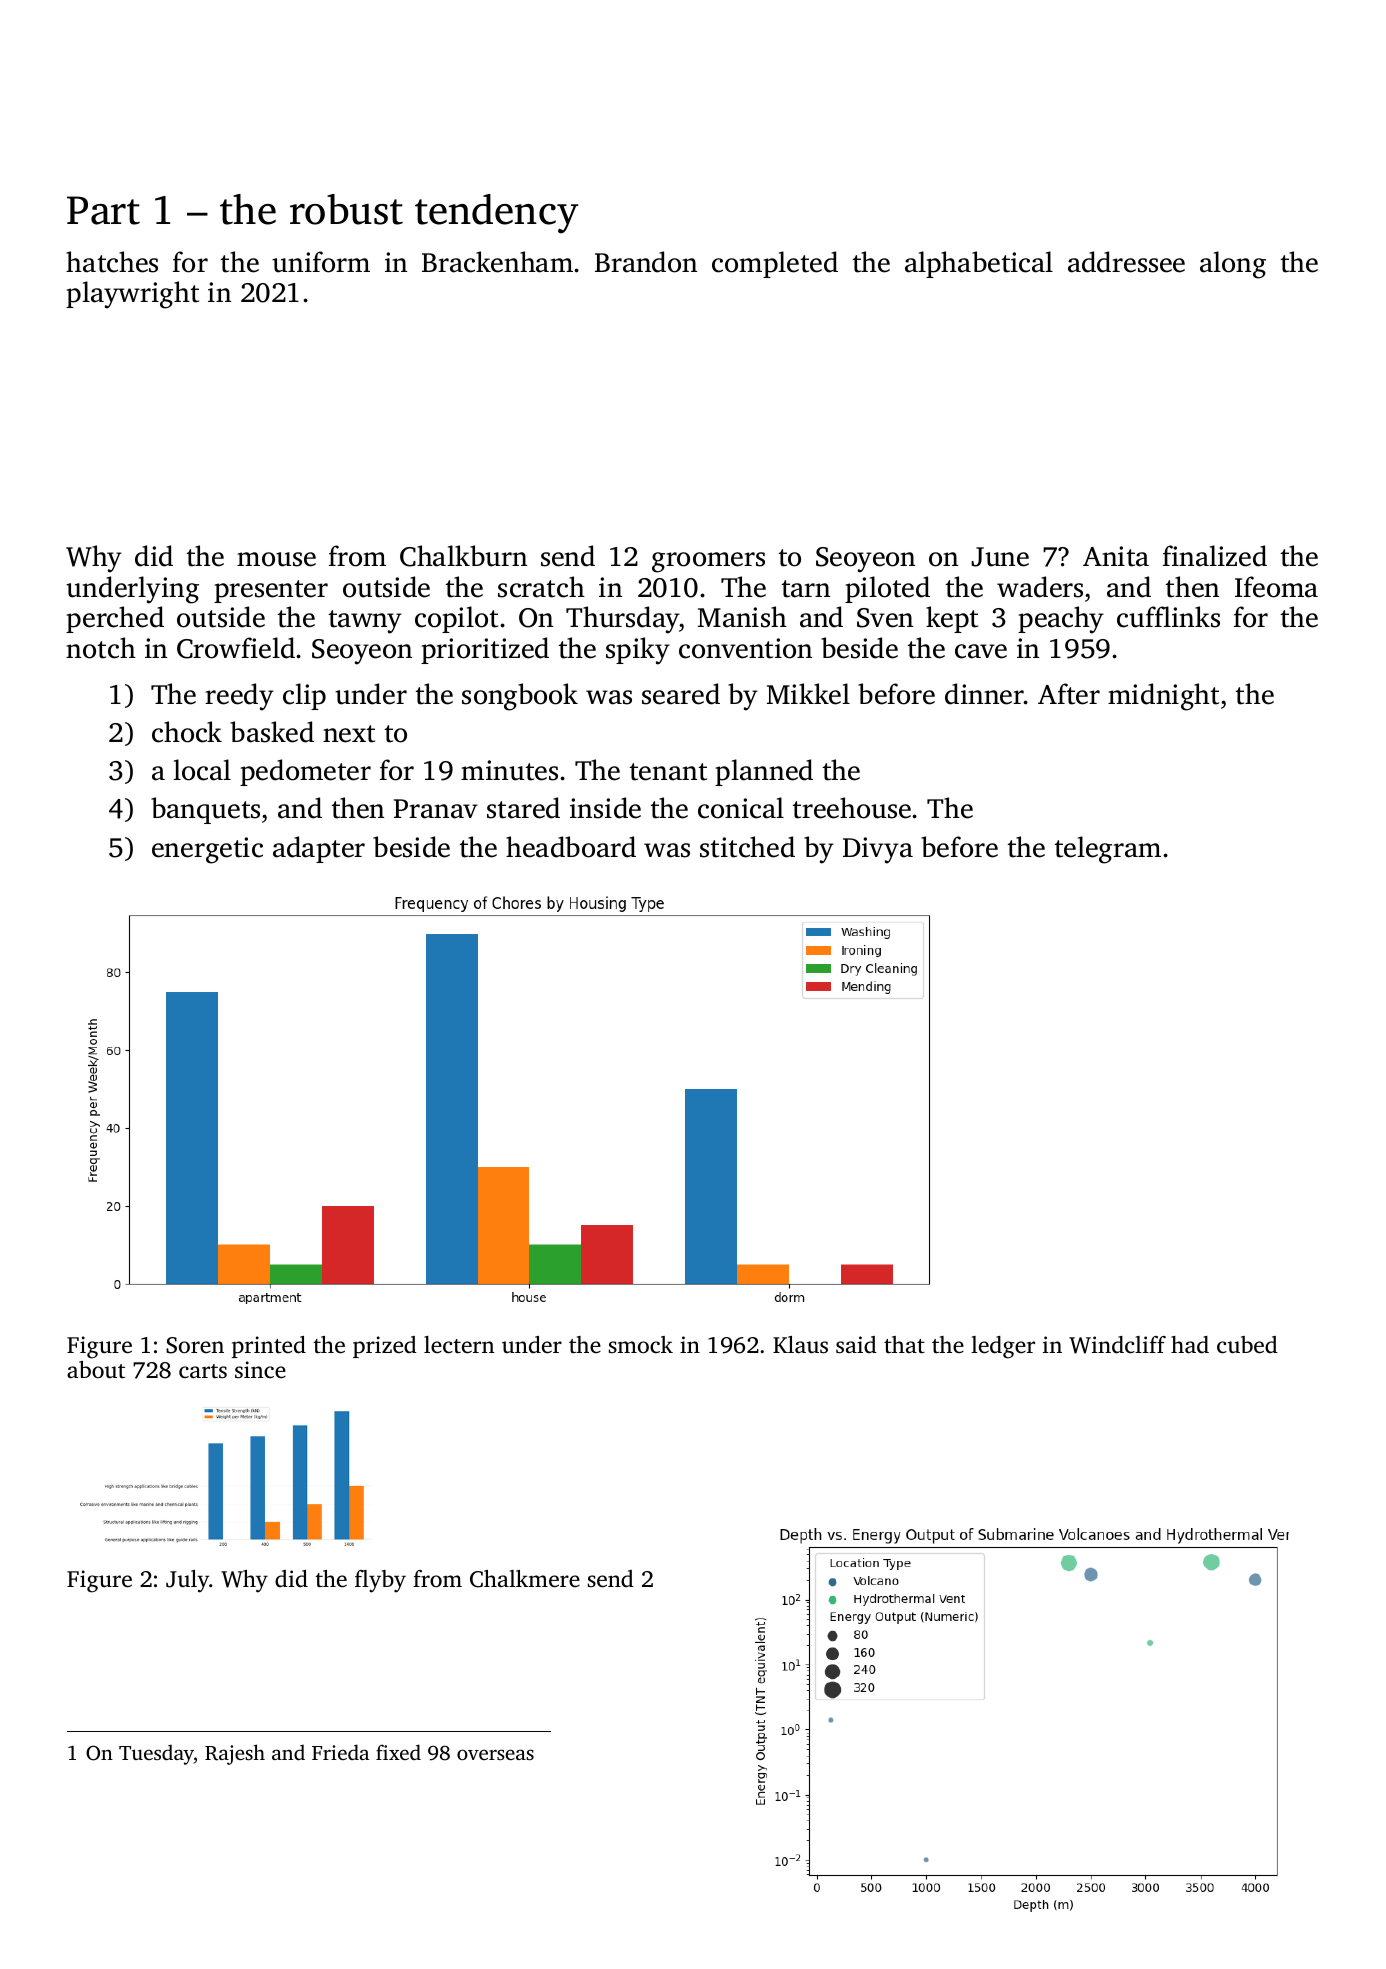  Describe the element at coordinates (463, 556) in the screenshot. I see `Chalkburn` at that location.
